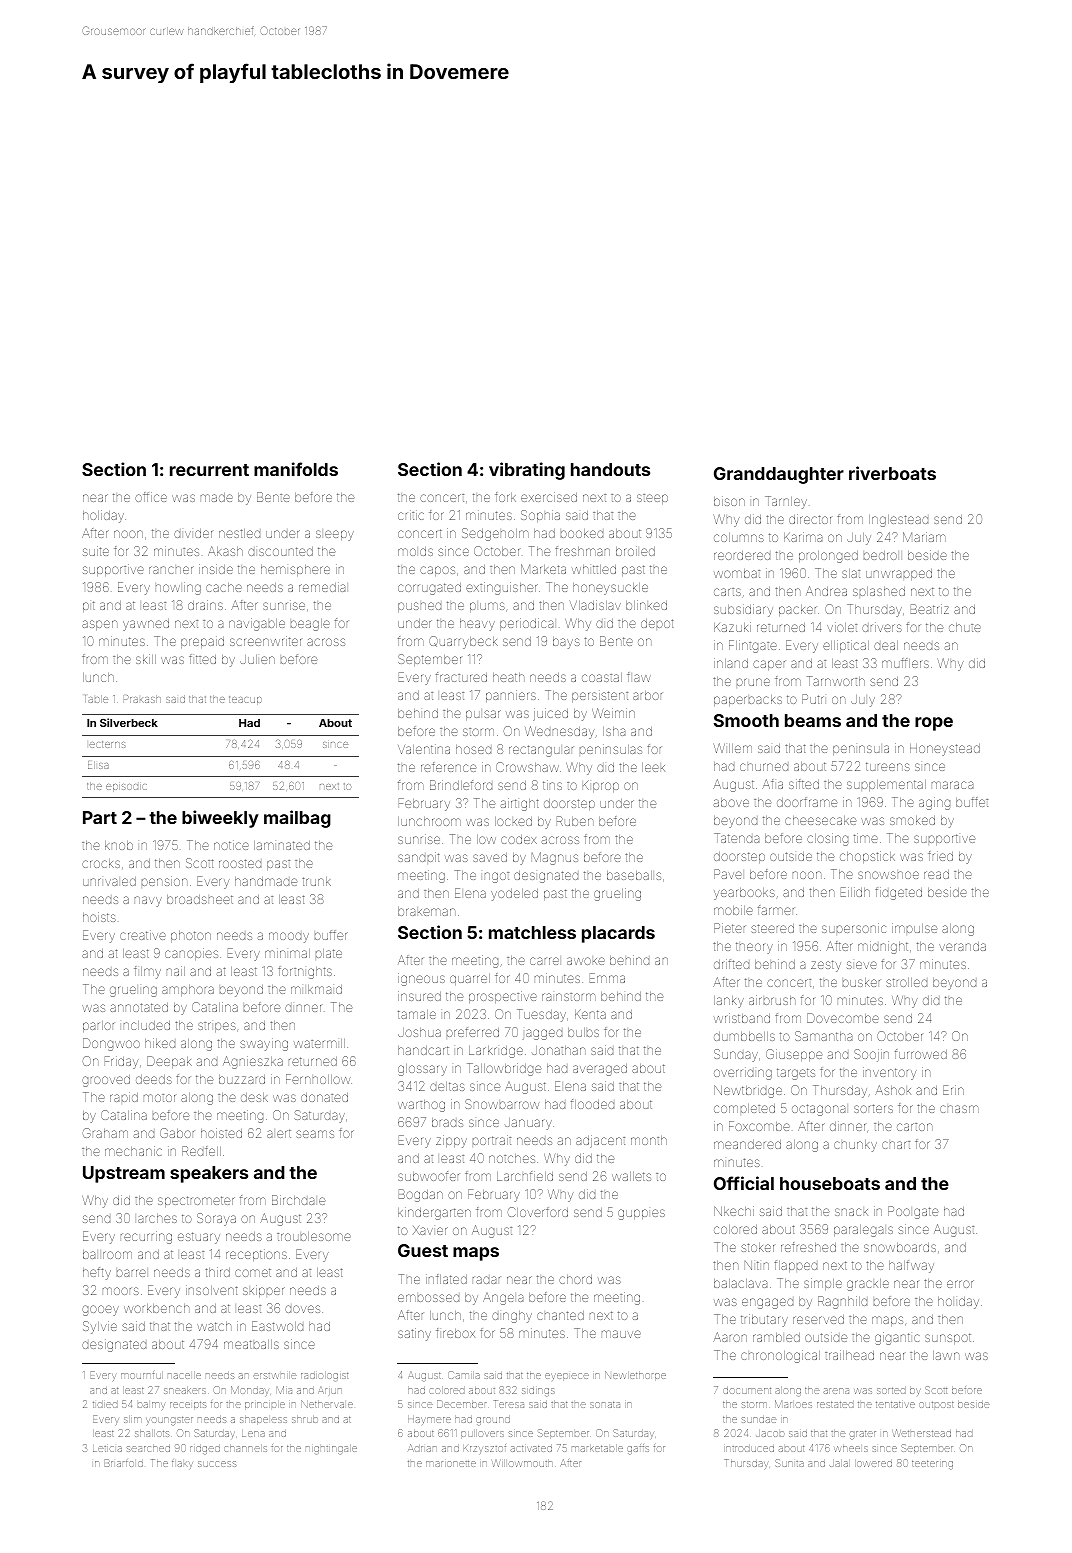 Image resolution: width=1072 pixels, height=1553 pixels. What do you see at coordinates (217, 1464) in the page?
I see `success` at bounding box center [217, 1464].
